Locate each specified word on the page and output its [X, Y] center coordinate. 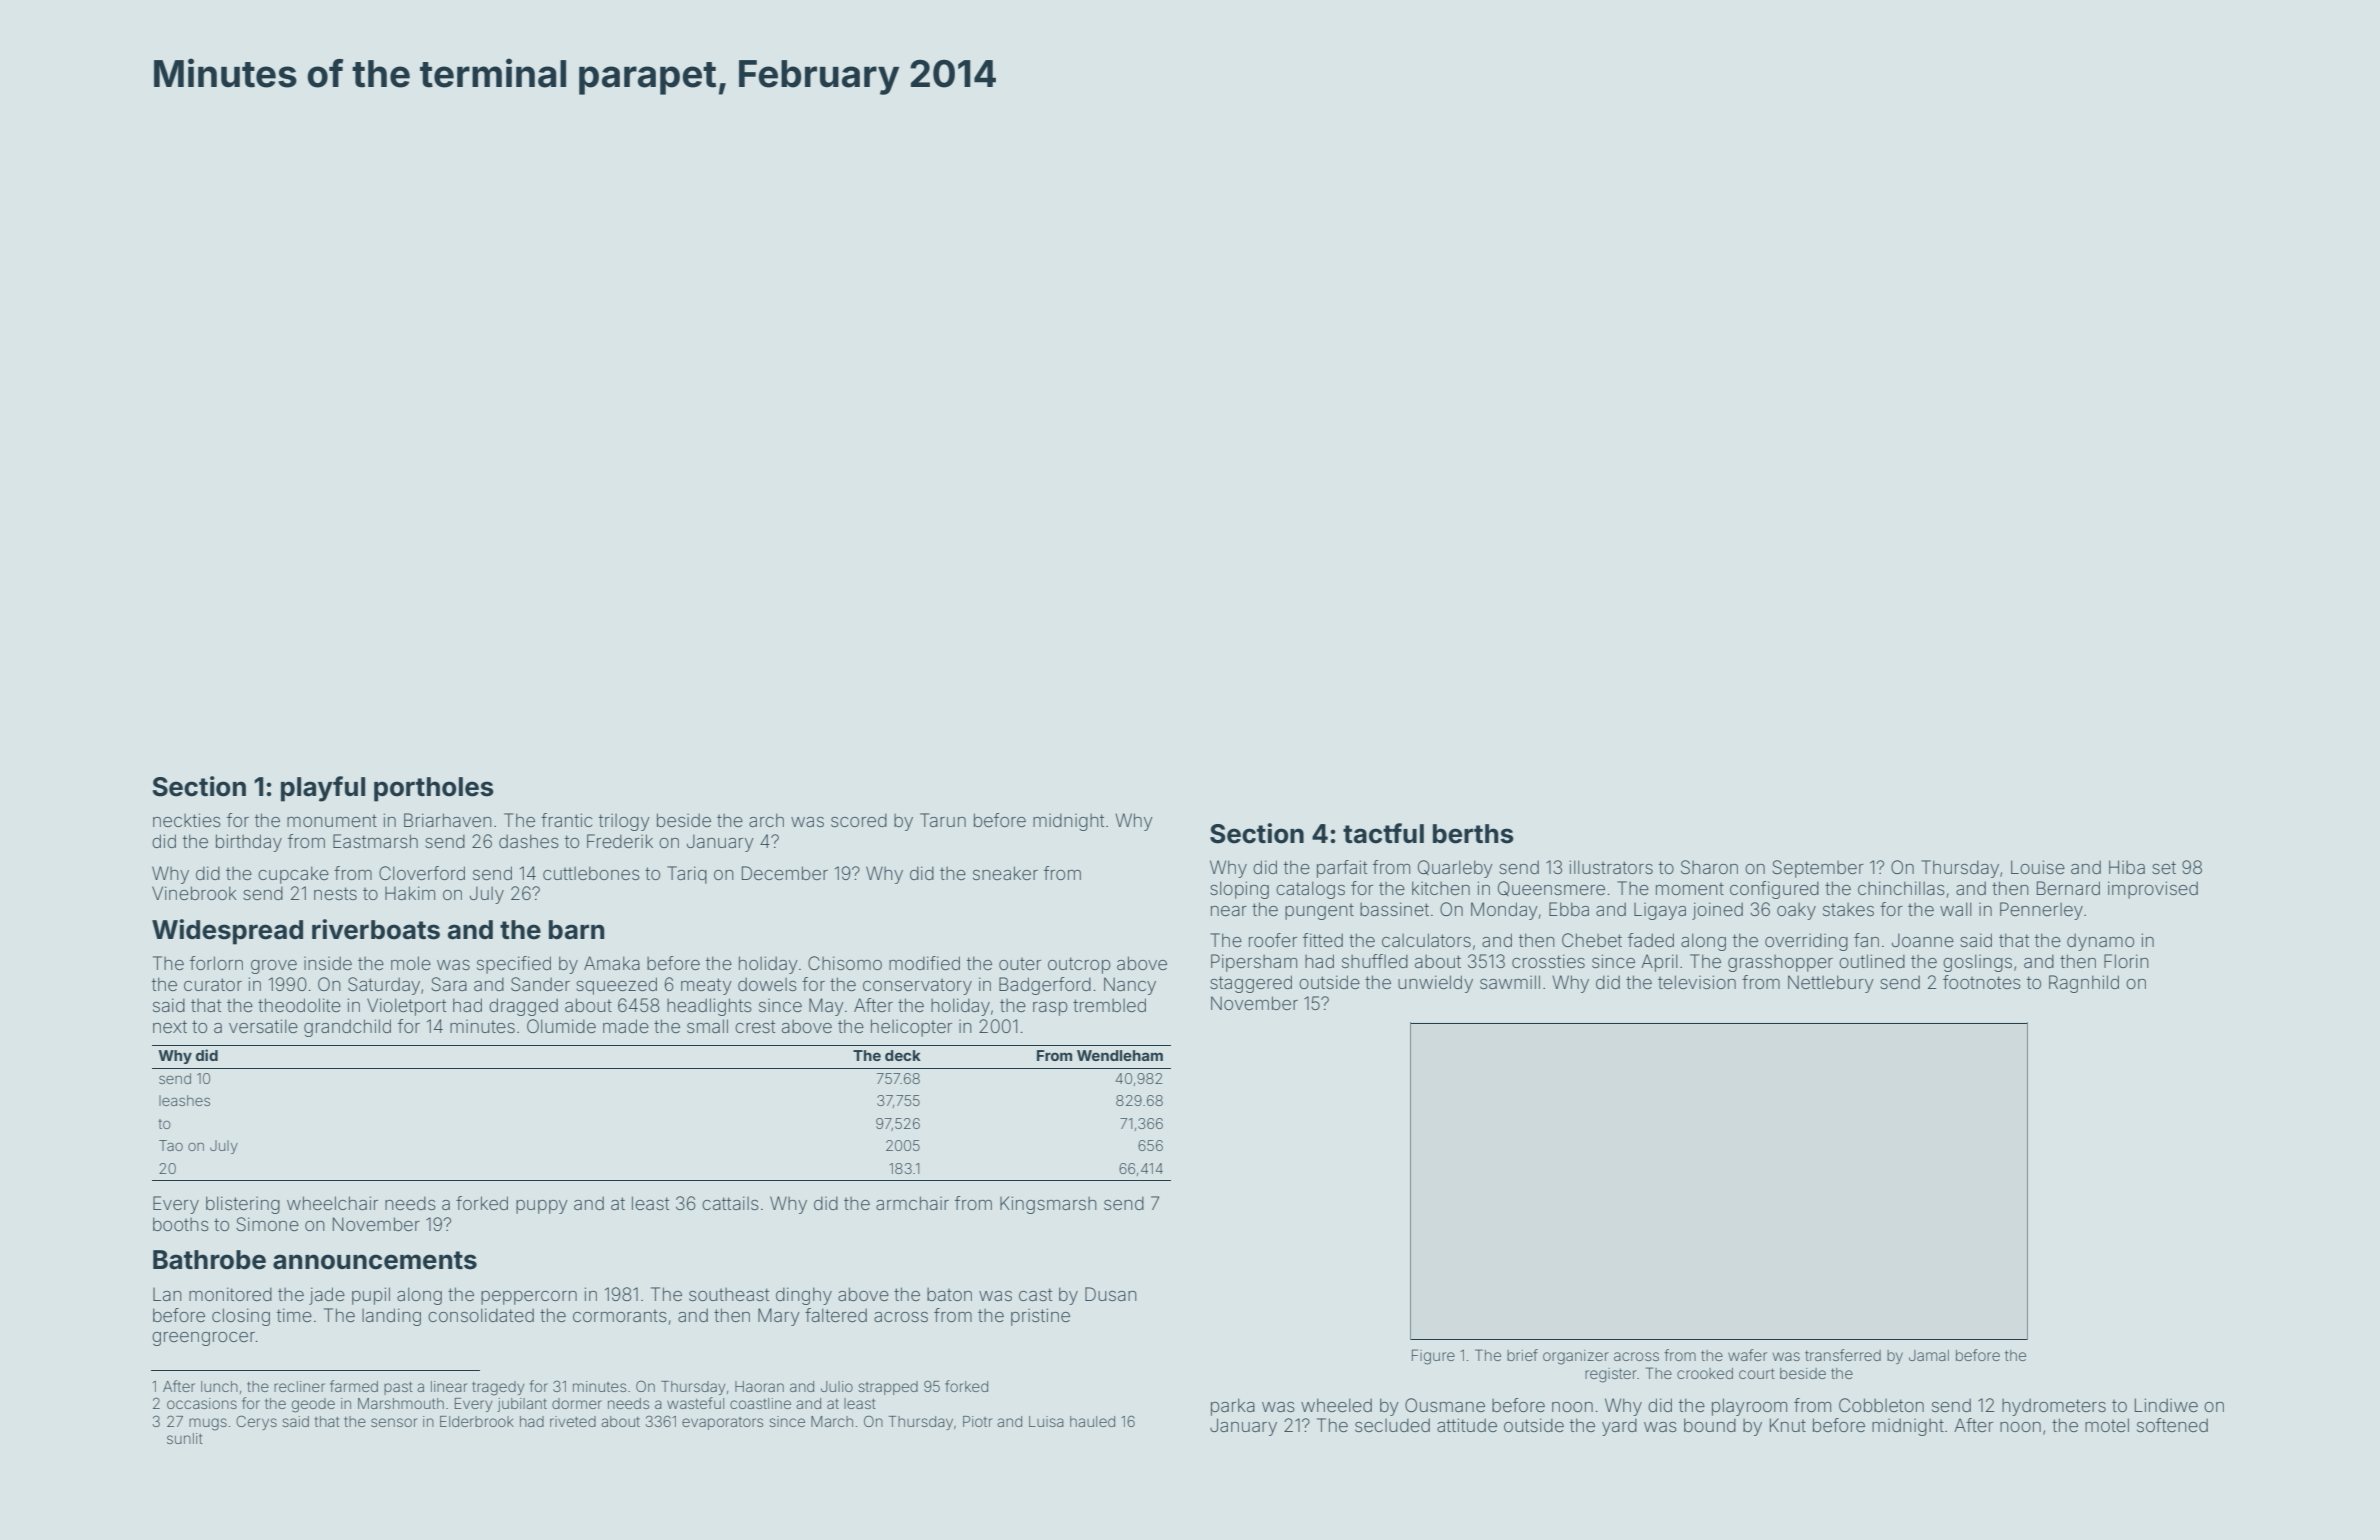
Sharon [1709, 867]
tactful [1383, 833]
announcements [375, 1260]
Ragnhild [2084, 984]
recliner [299, 1386]
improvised [2153, 890]
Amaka [612, 963]
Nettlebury [1831, 984]
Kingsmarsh [1048, 1205]
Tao [171, 1145]
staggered [1251, 984]
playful [323, 789]
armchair [912, 1203]
